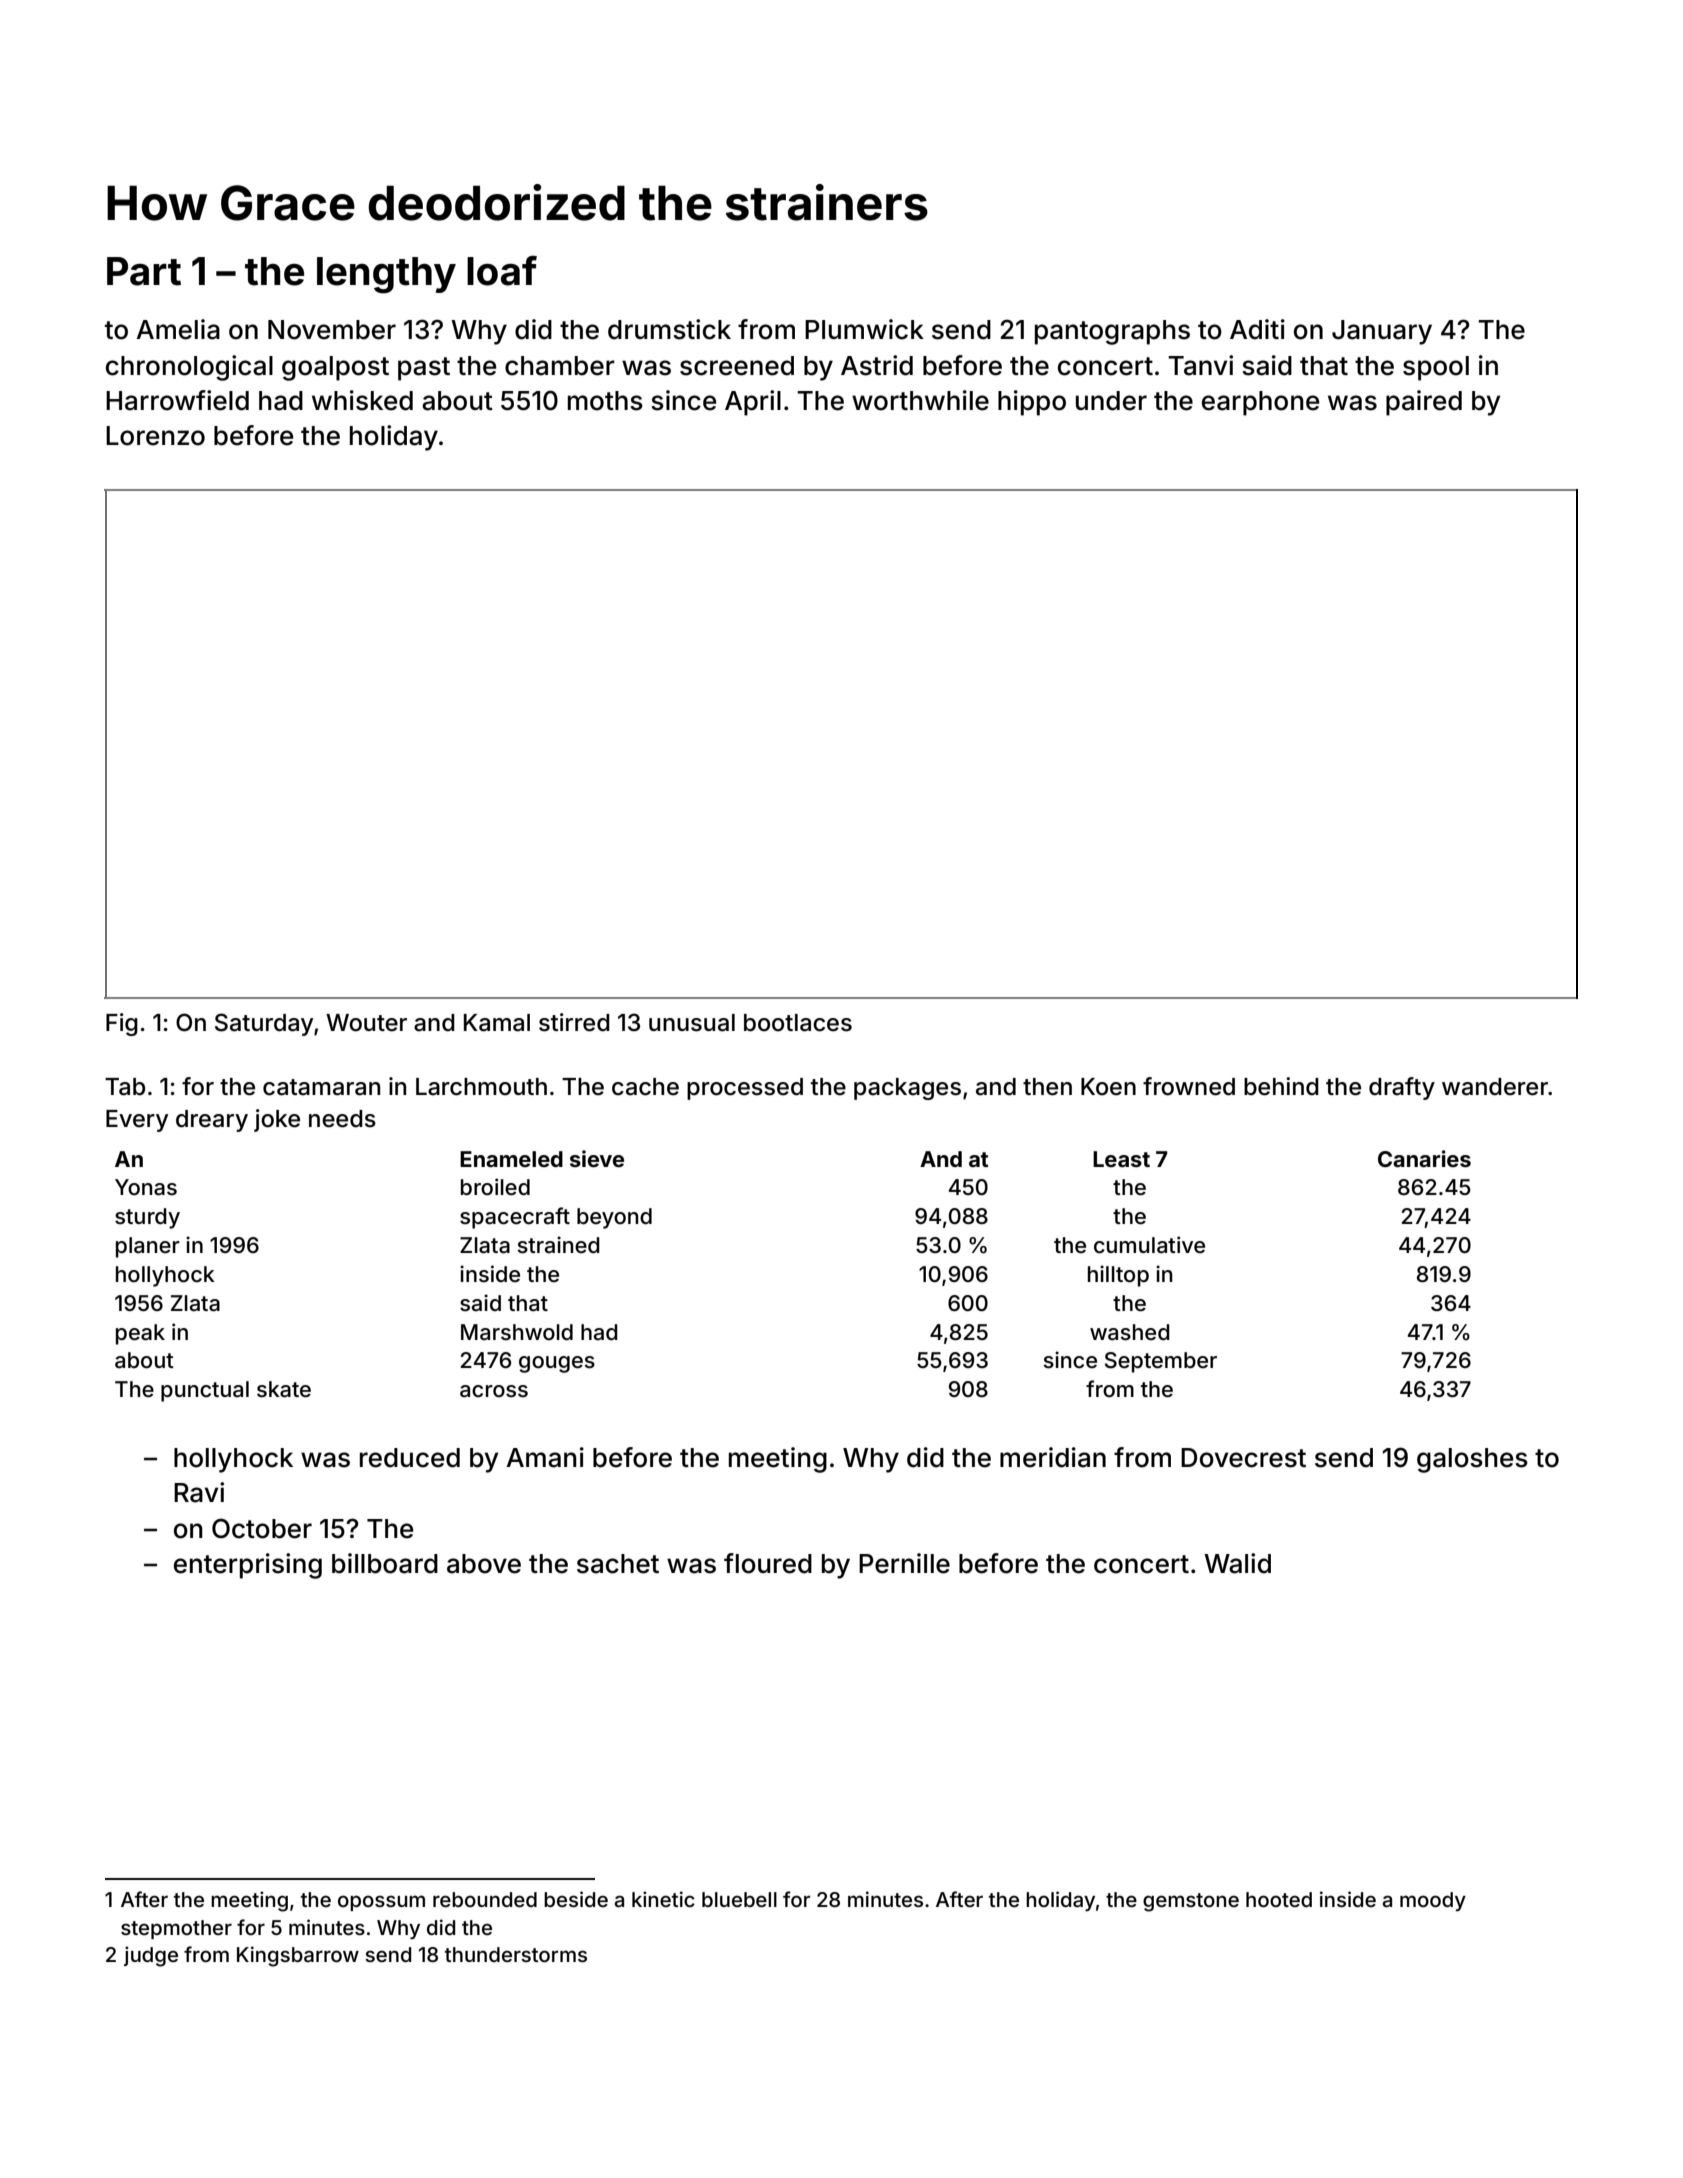 The height and width of the screenshot is (2178, 1683). What do you see at coordinates (1382, 332) in the screenshot?
I see `January` at bounding box center [1382, 332].
